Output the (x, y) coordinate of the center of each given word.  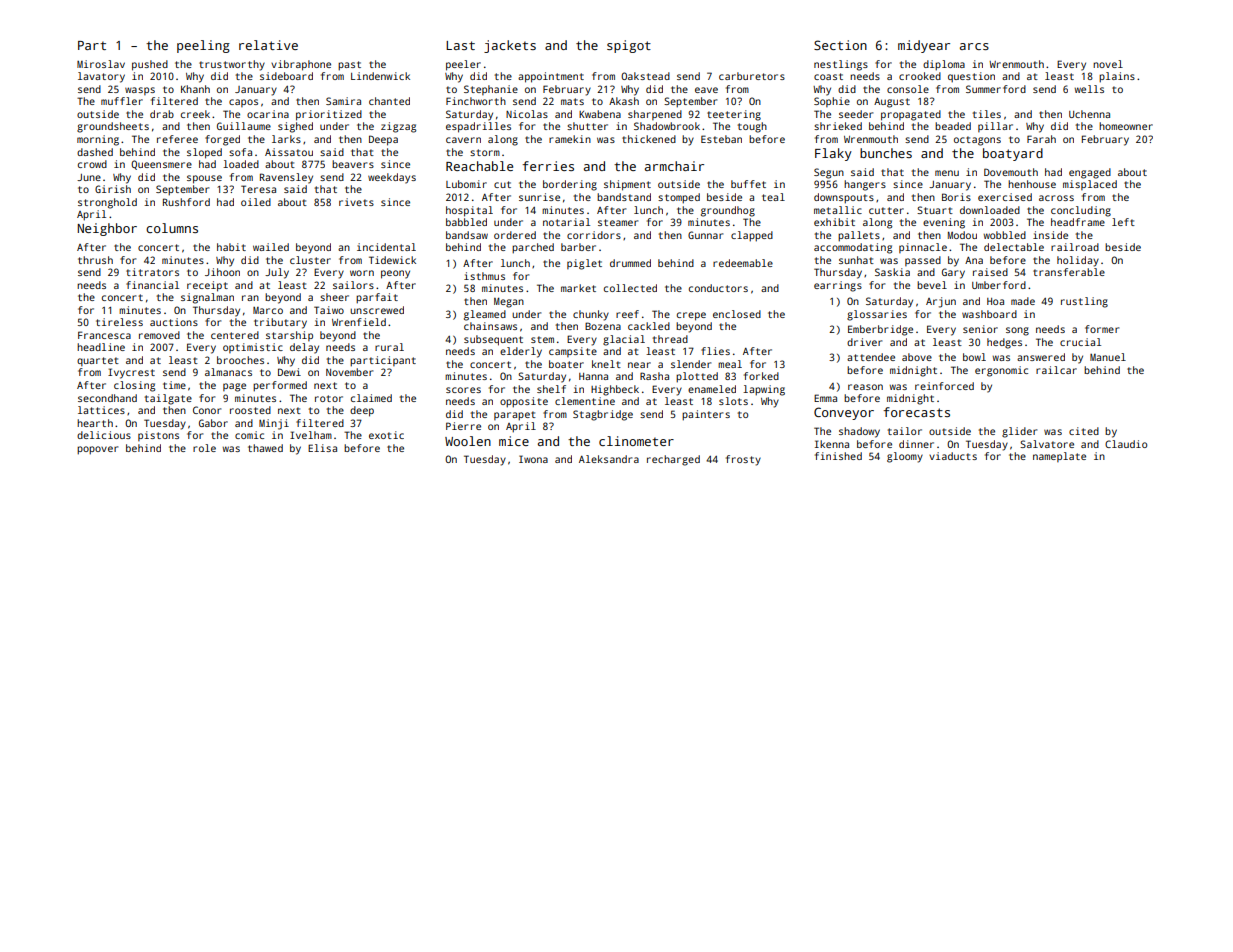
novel (1108, 64)
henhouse (1032, 184)
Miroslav (101, 64)
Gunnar (705, 235)
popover (97, 450)
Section (840, 45)
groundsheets (113, 127)
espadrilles (478, 127)
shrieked (838, 126)
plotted (697, 377)
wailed (271, 247)
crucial (1080, 342)
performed (280, 386)
